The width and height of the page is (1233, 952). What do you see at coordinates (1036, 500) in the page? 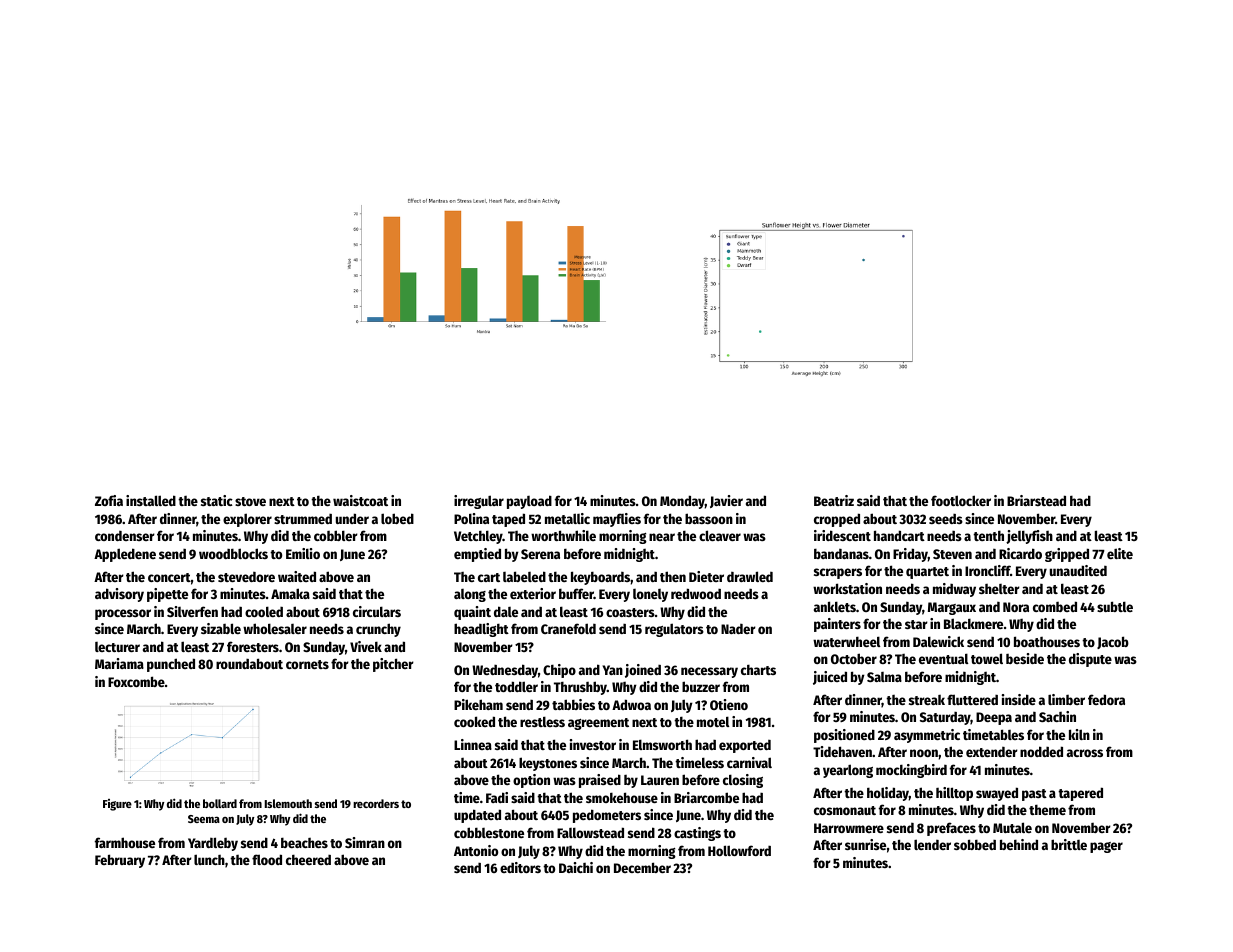
I see `Briarstead` at bounding box center [1036, 500].
